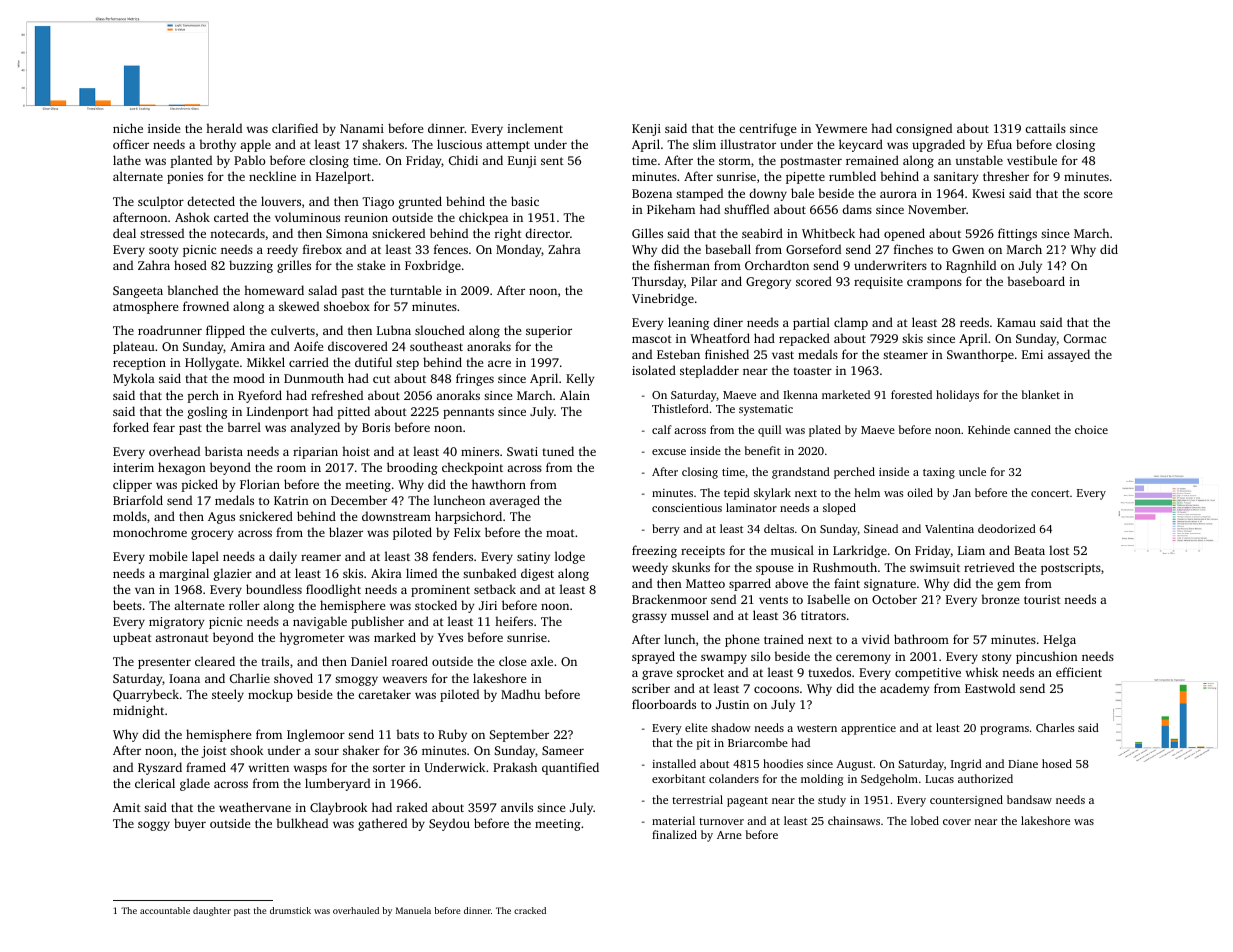 The width and height of the page is (1233, 952). What do you see at coordinates (729, 835) in the page?
I see `Arne` at bounding box center [729, 835].
